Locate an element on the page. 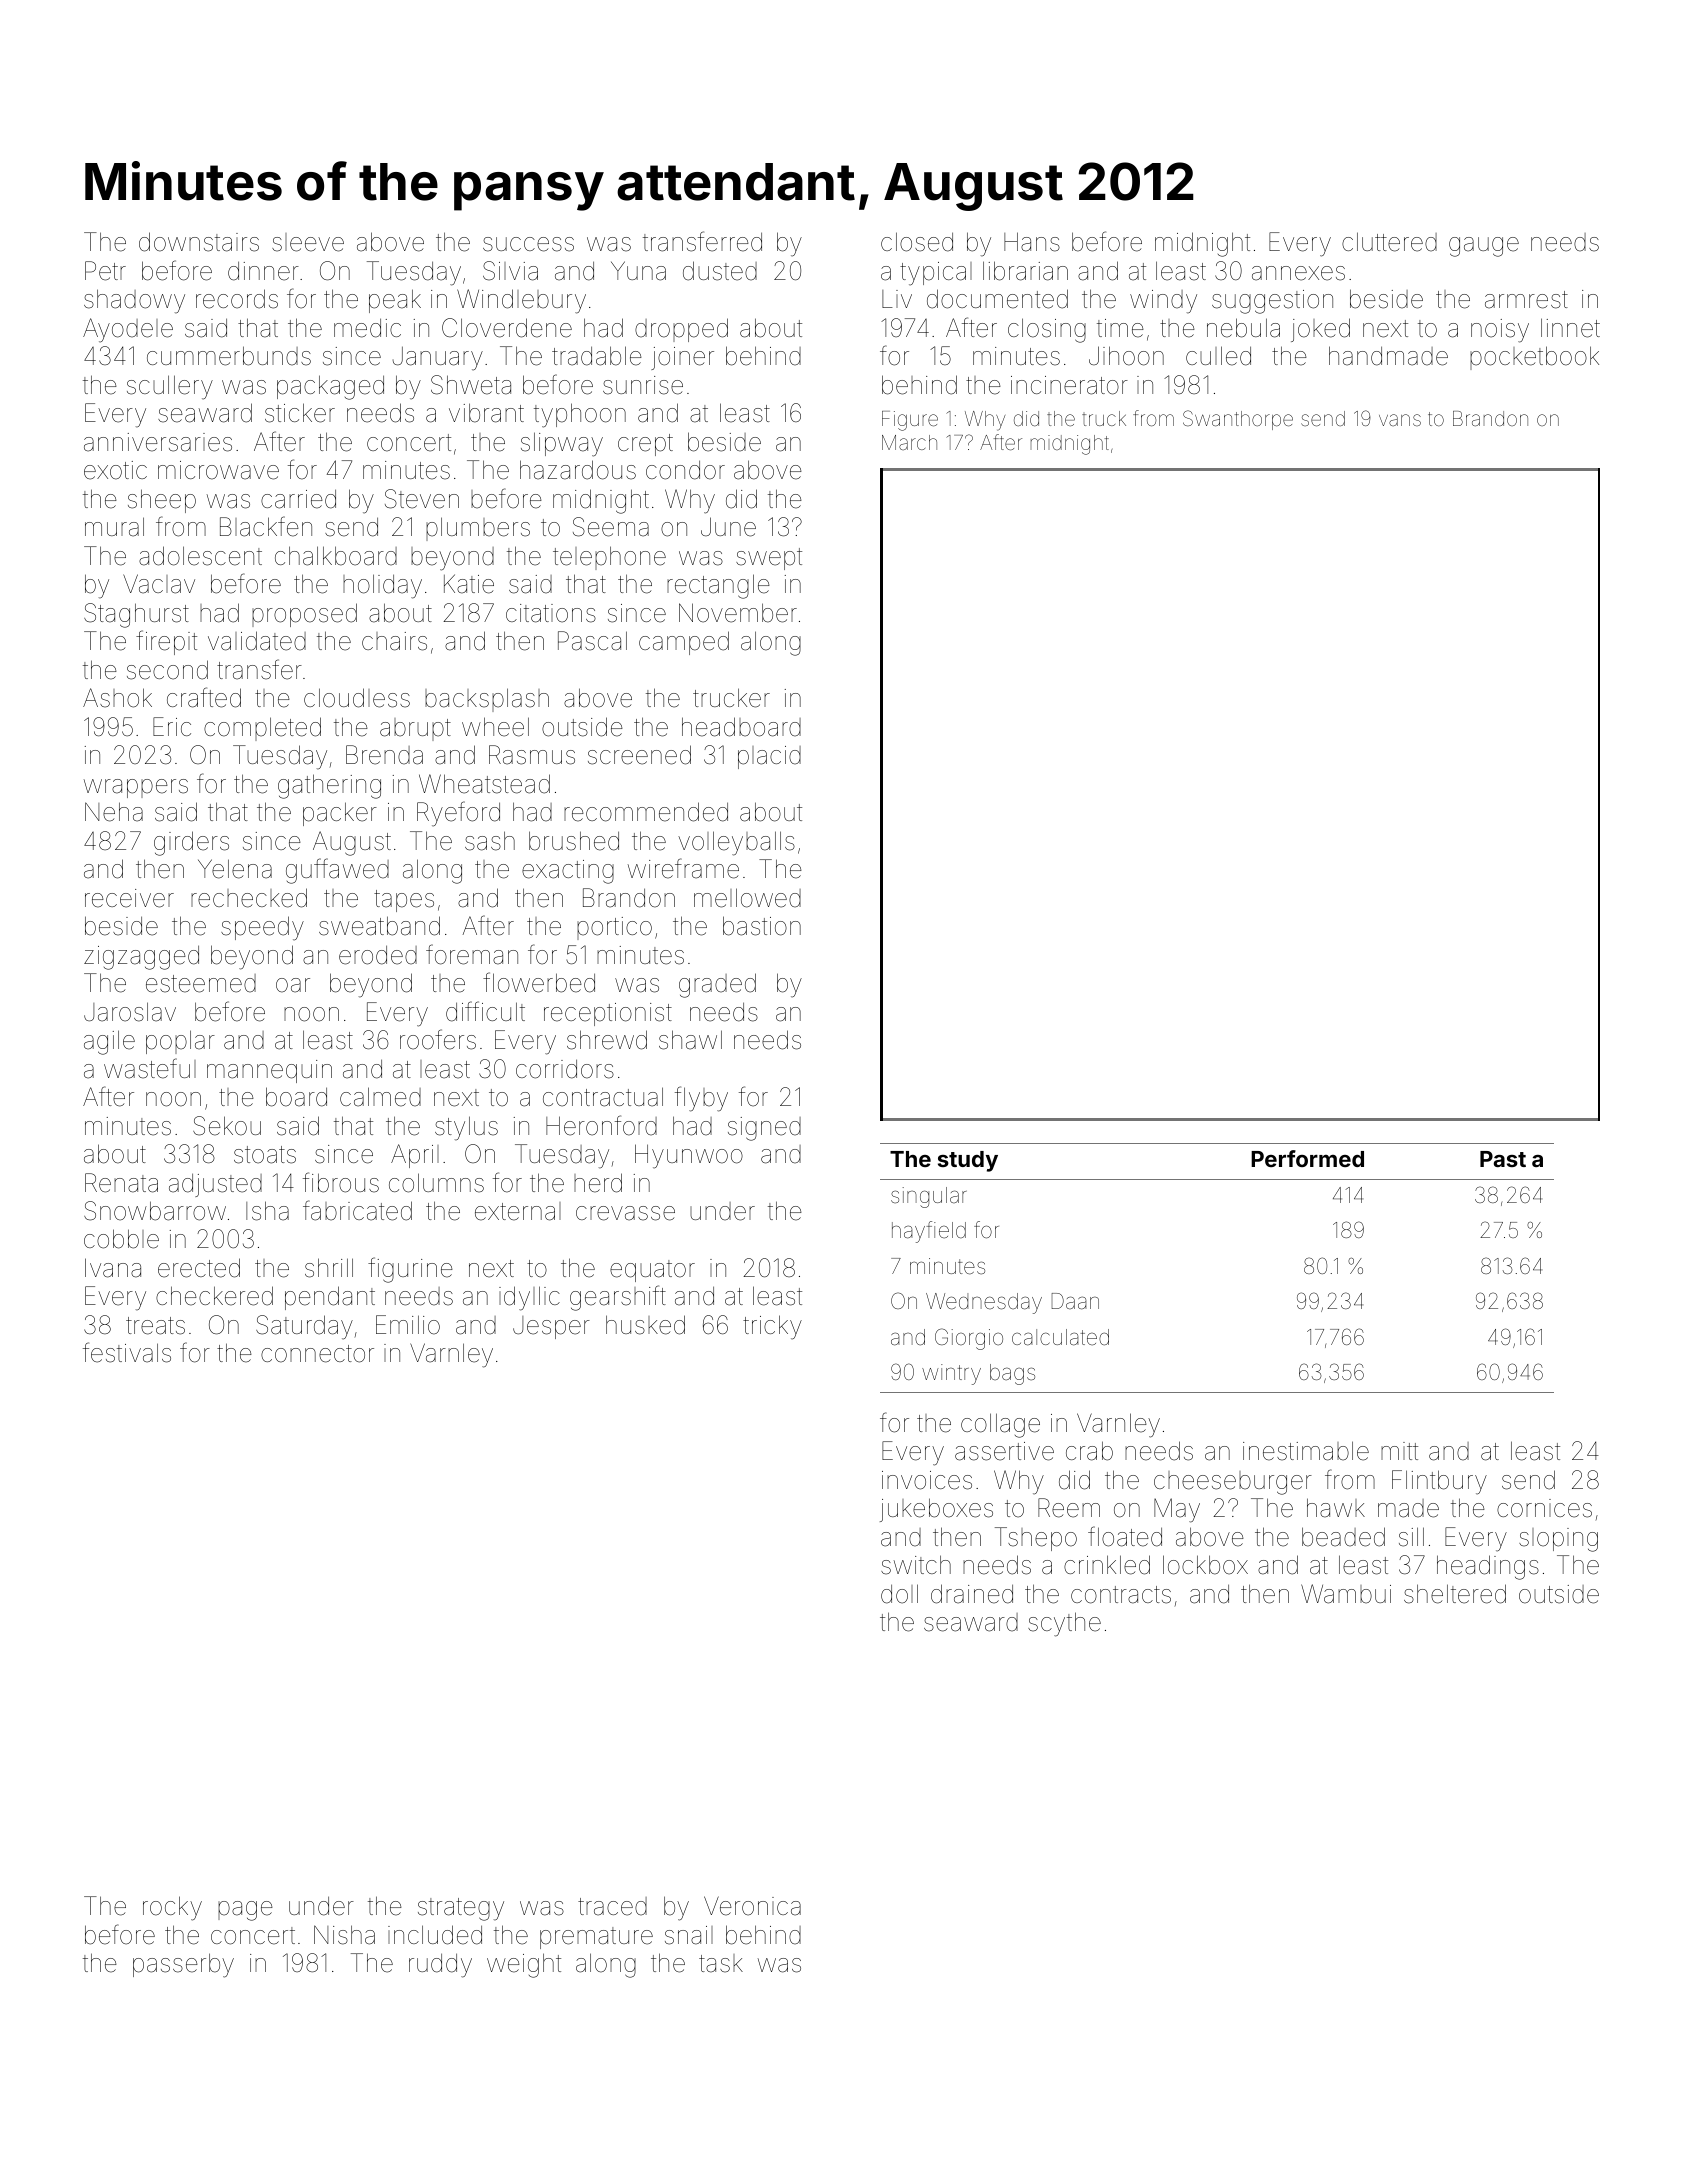 This document has width=1683, height=2178. Performed is located at coordinates (1307, 1158).
